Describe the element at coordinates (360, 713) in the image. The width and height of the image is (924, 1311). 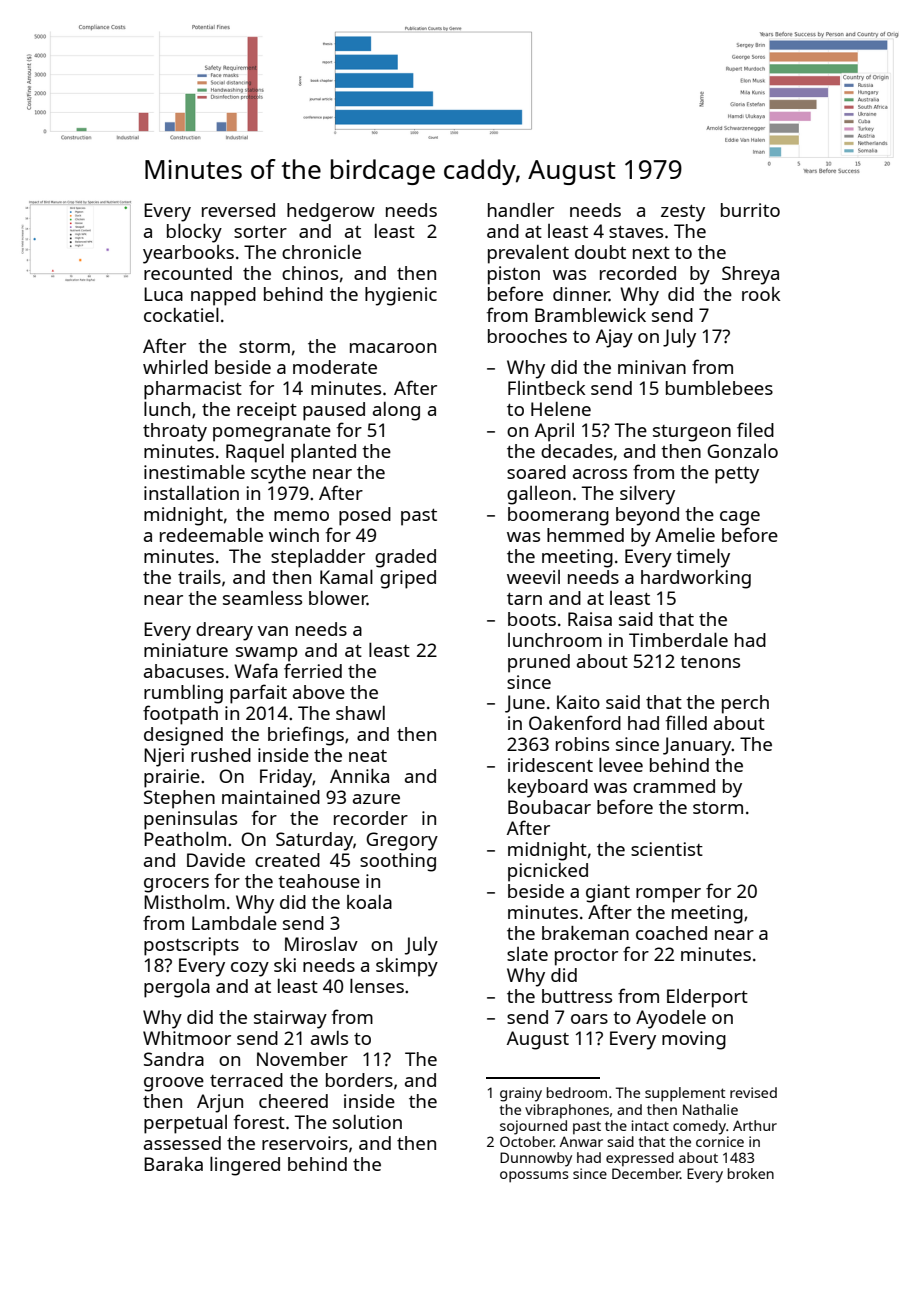
I see `shawl` at that location.
